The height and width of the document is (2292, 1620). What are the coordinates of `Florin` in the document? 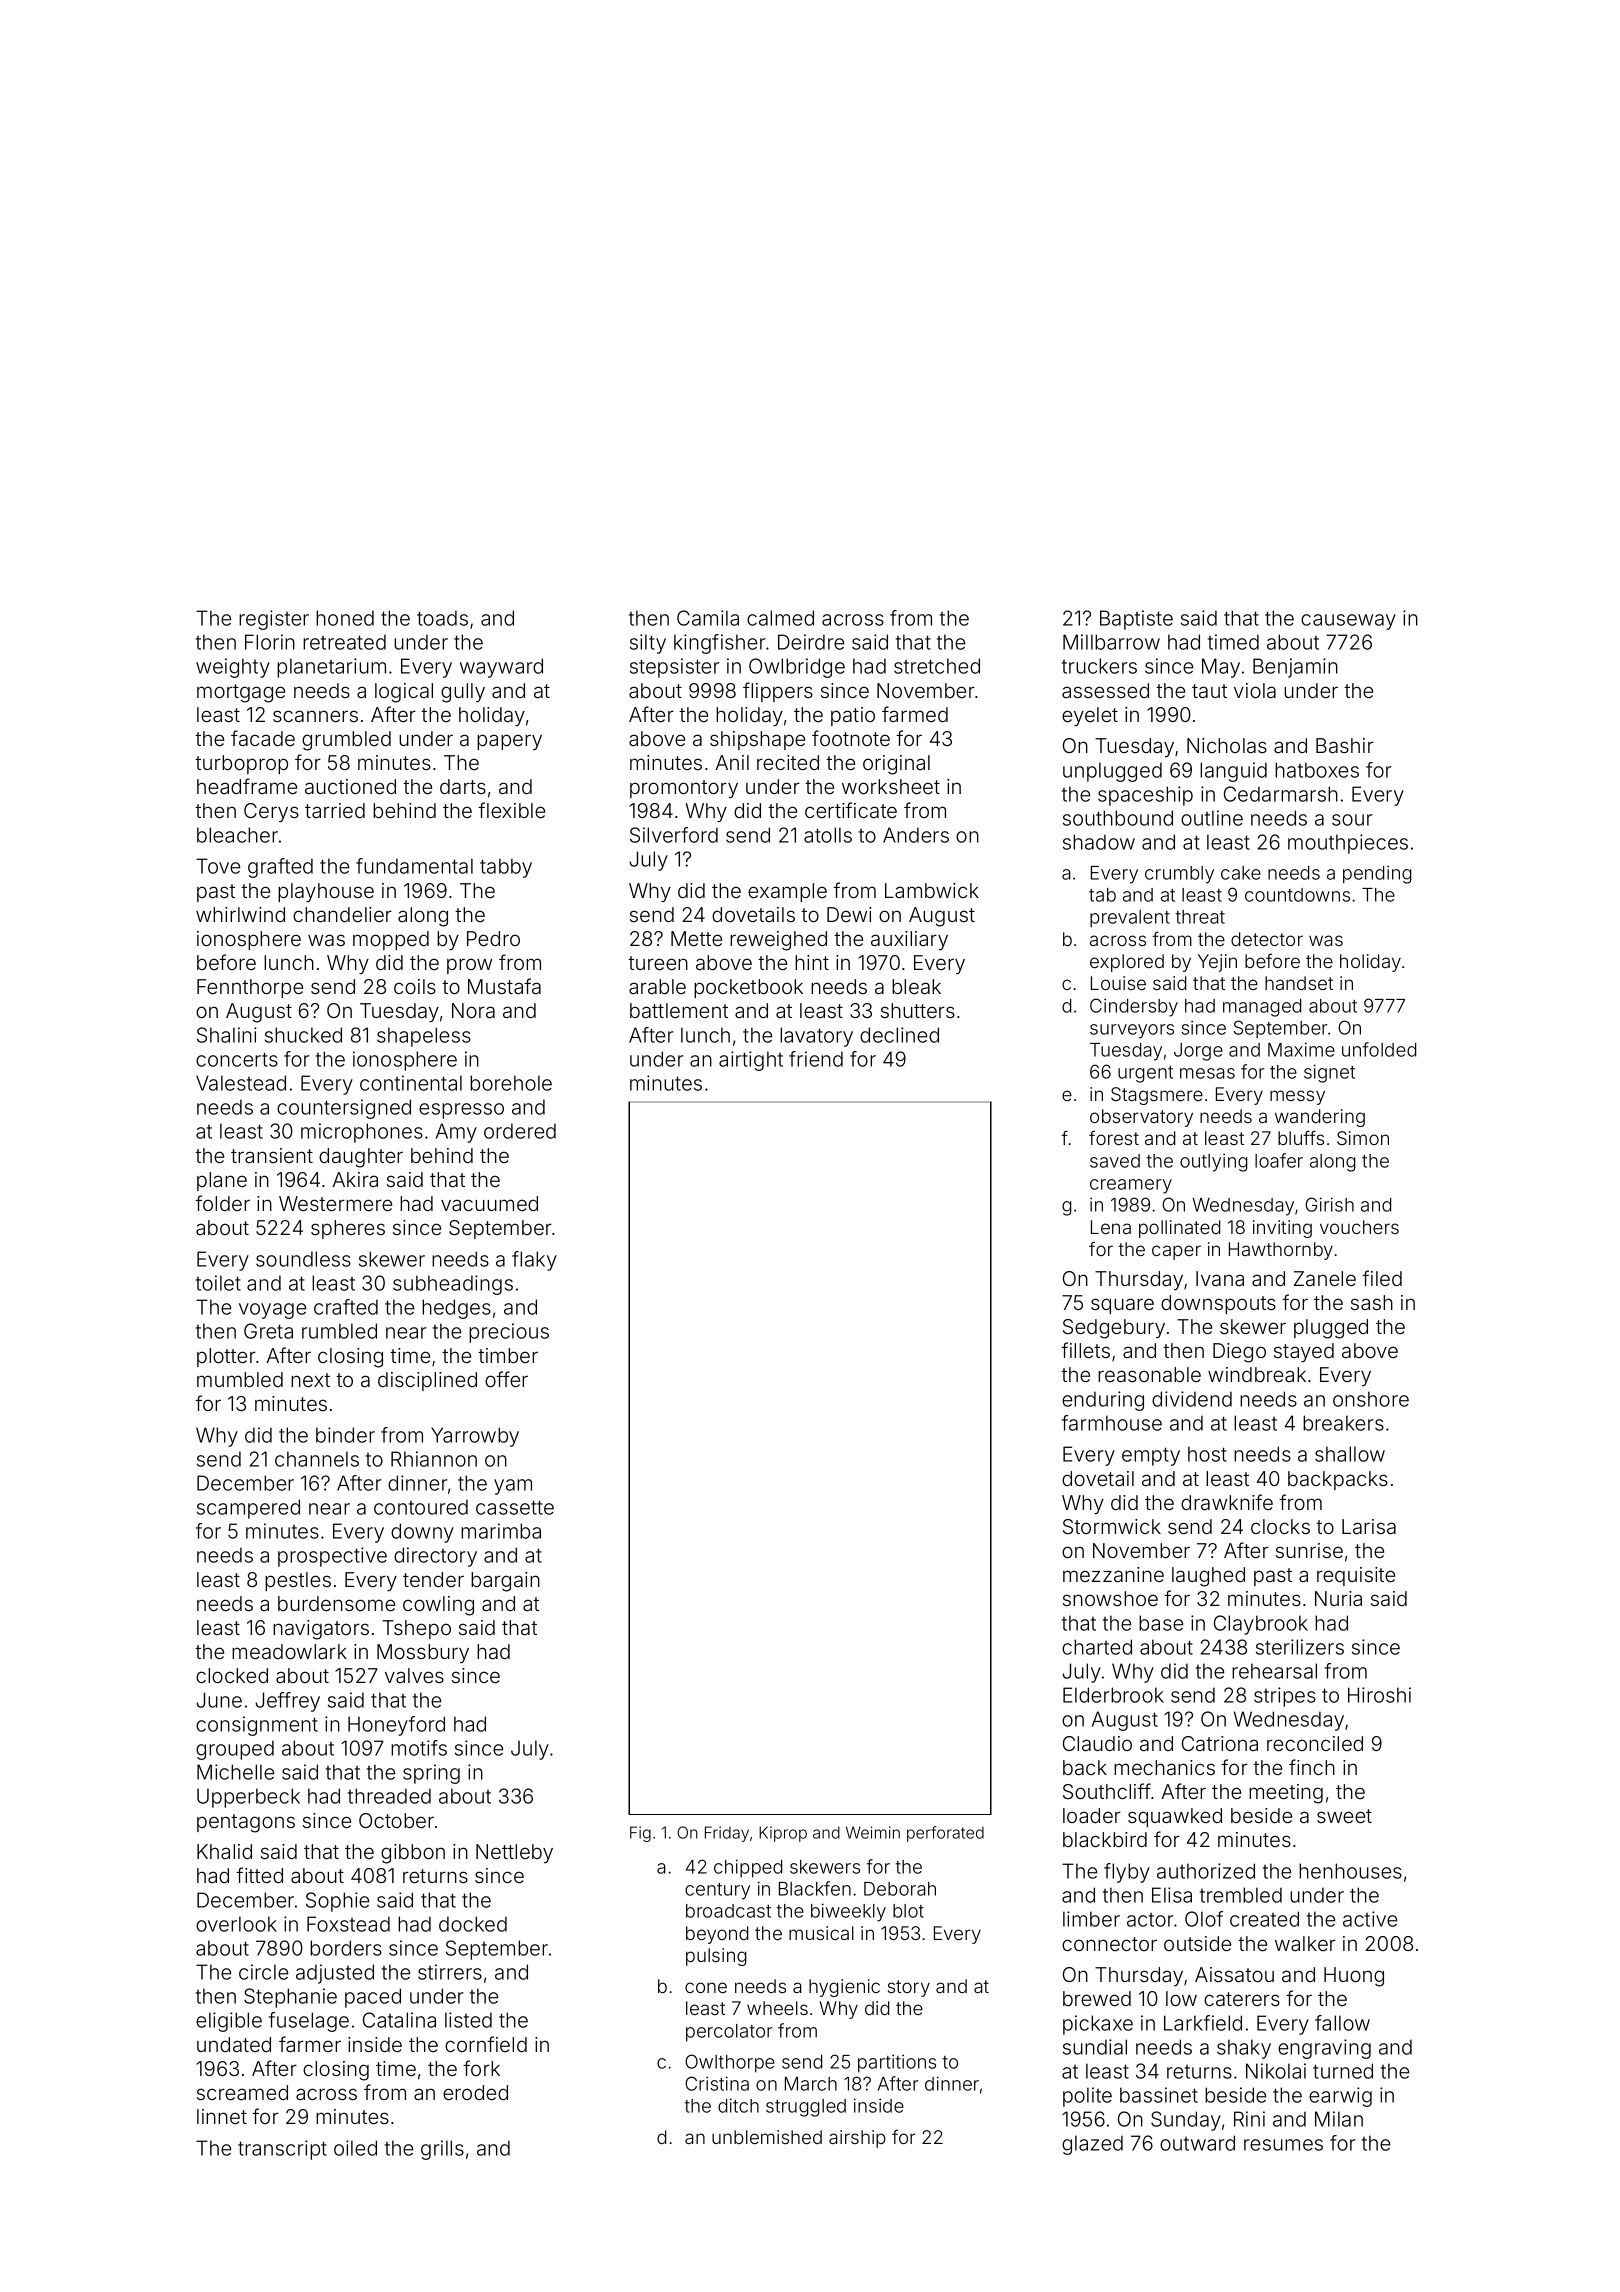 It's located at (270, 642).
